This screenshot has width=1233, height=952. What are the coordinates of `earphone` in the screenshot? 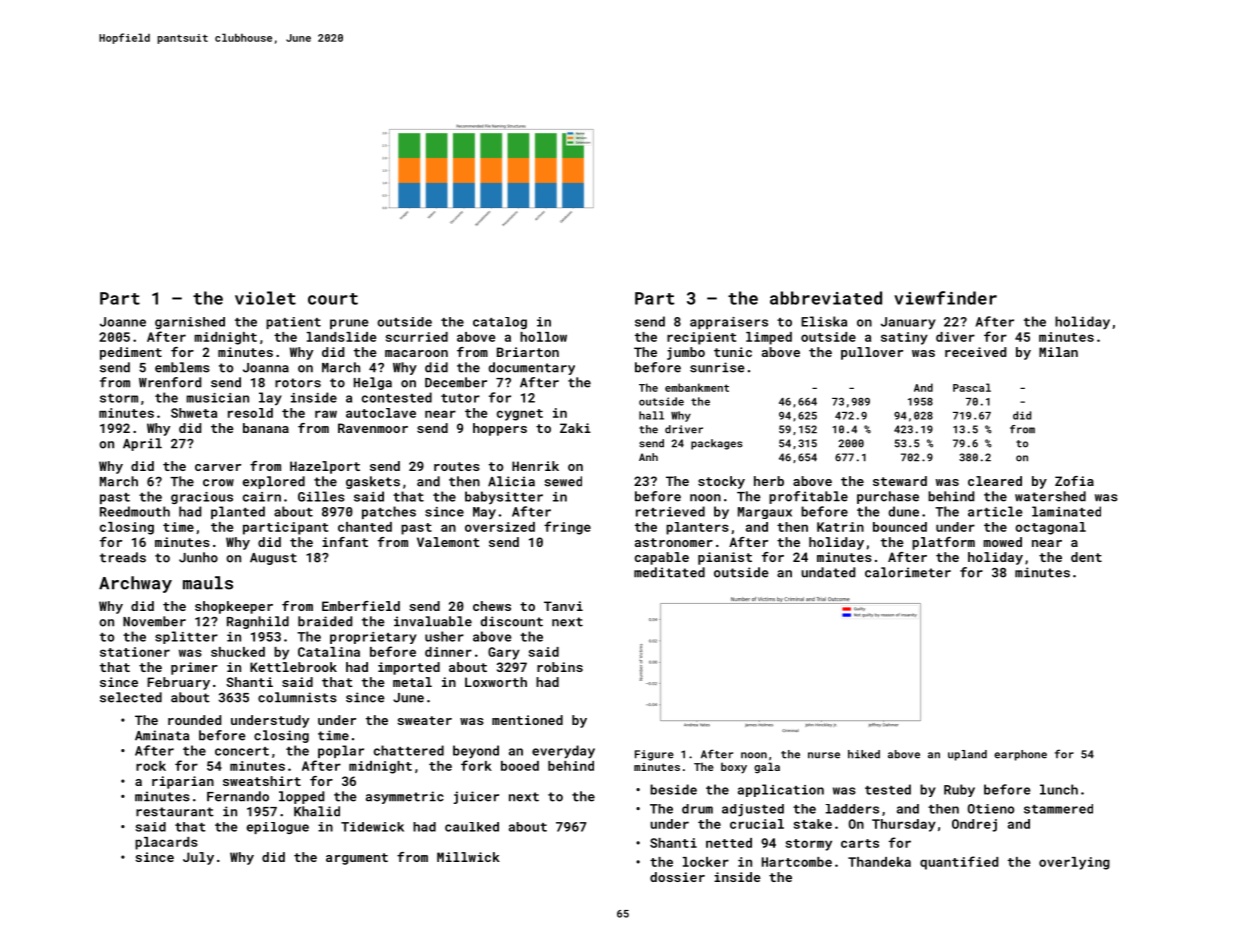 It's located at (1020, 755).
